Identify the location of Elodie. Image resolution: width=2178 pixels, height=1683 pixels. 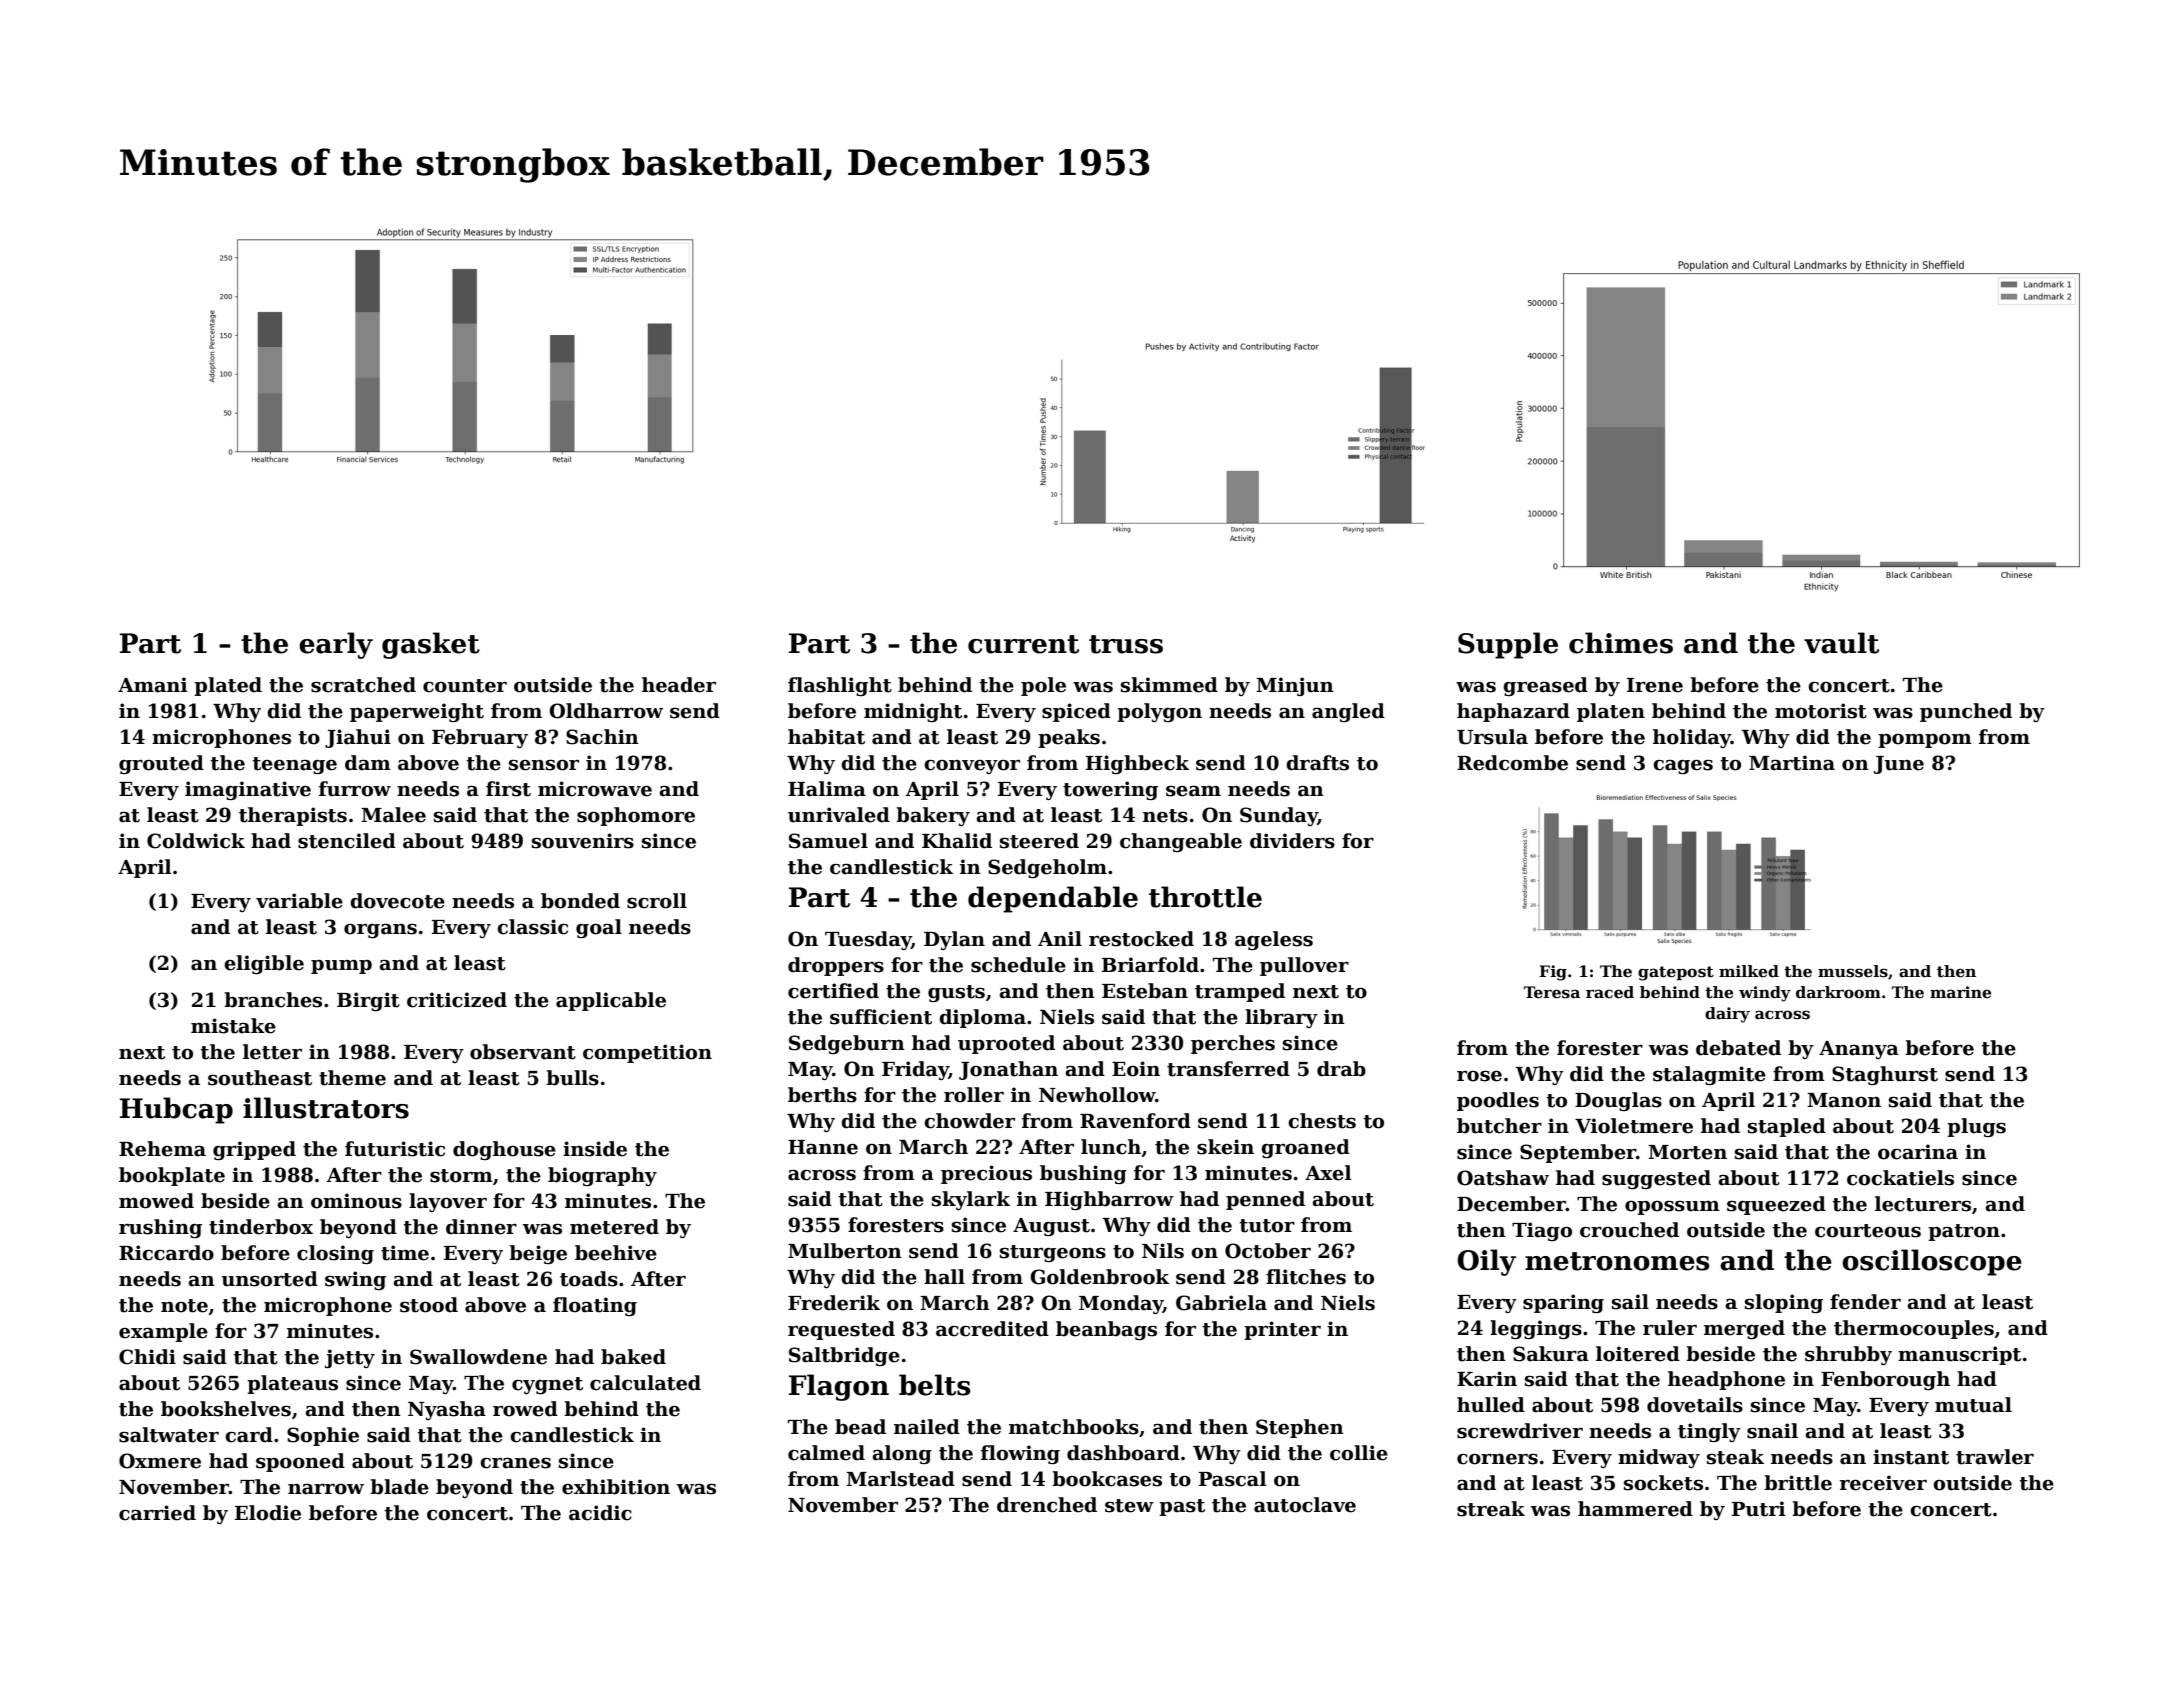
(268, 1513).
